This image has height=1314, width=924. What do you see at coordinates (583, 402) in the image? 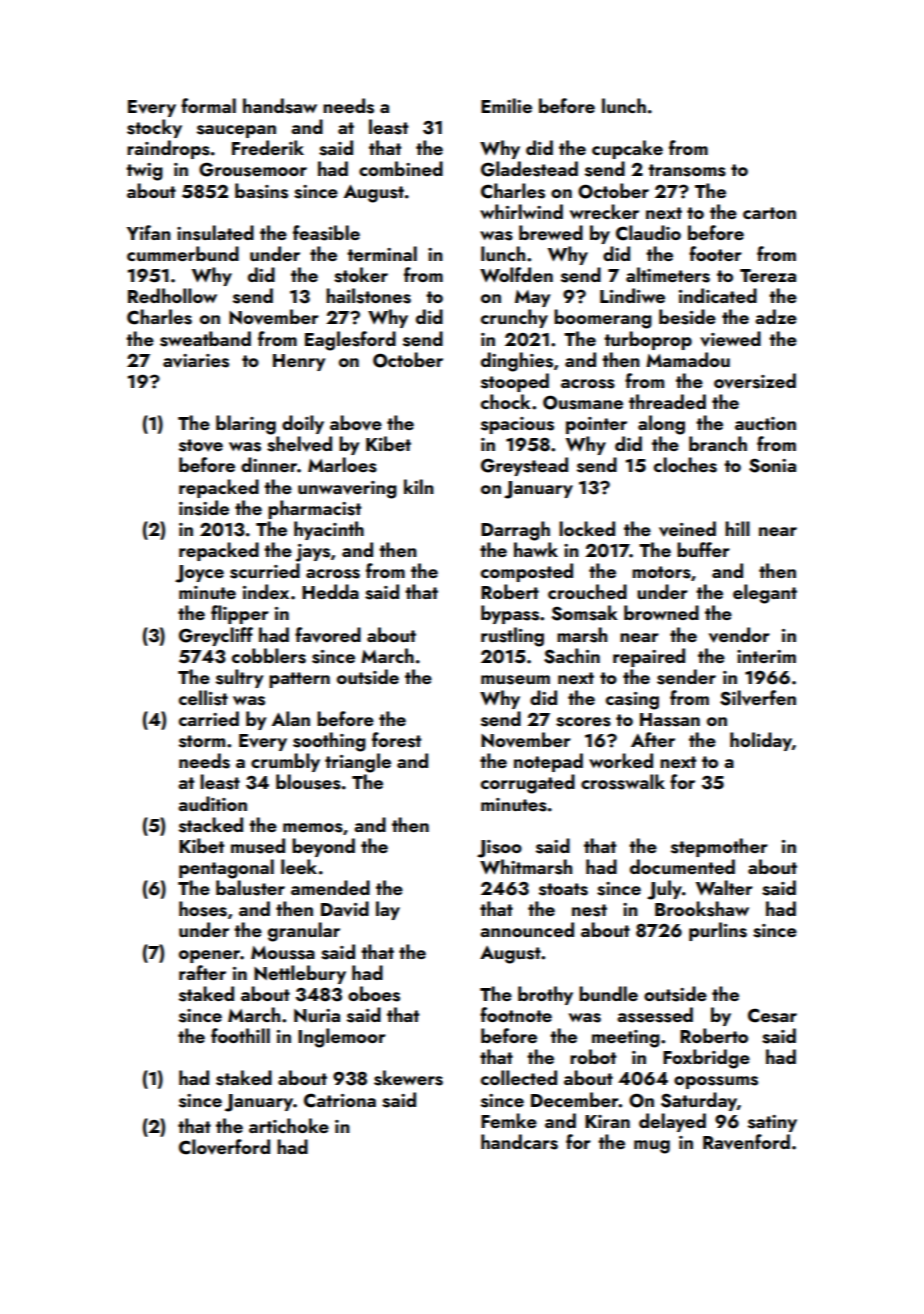
I see `Ousmane` at bounding box center [583, 402].
